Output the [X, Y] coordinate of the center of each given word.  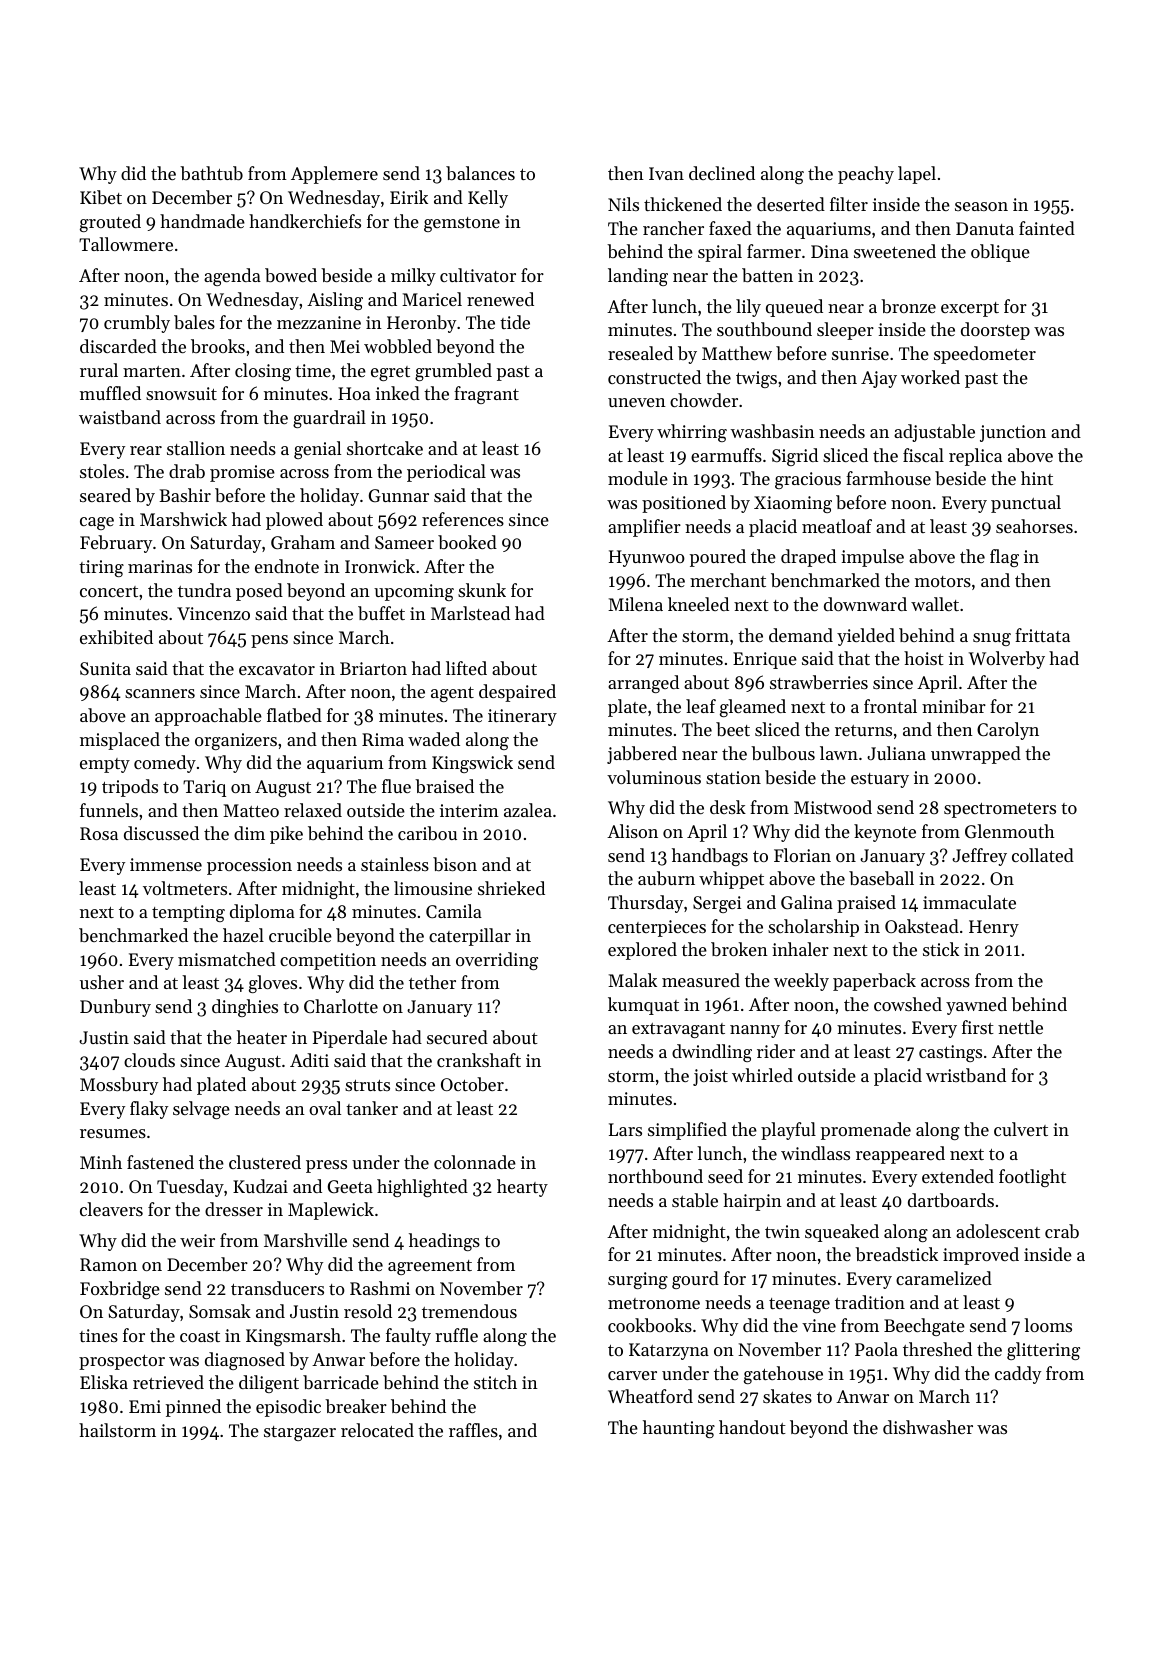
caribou [427, 833]
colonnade [475, 1162]
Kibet [101, 197]
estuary [880, 780]
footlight [1032, 1178]
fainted [1047, 228]
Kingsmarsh [293, 1337]
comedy [165, 764]
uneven [637, 402]
